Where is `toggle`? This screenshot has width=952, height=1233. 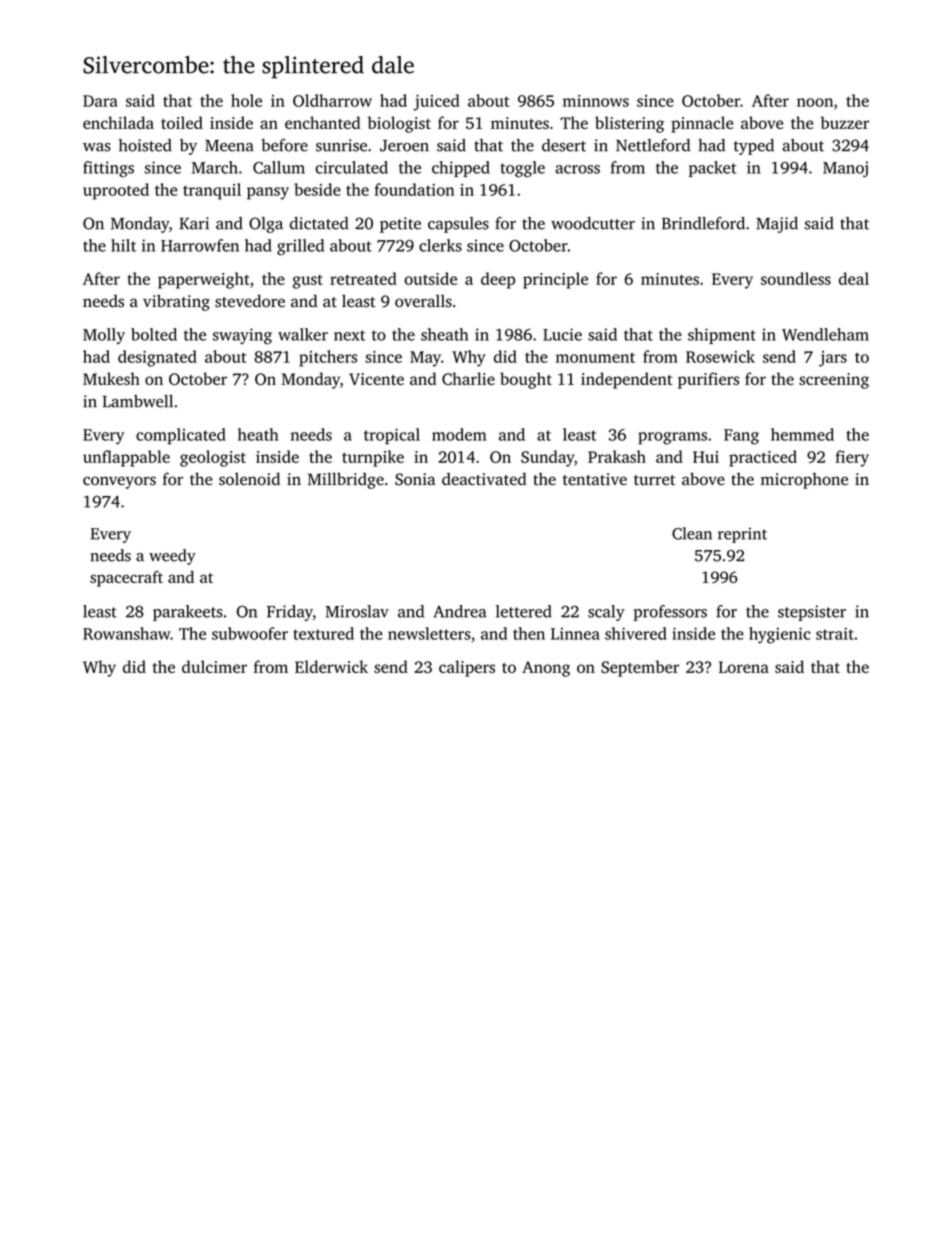 toggle is located at coordinates (522, 169).
